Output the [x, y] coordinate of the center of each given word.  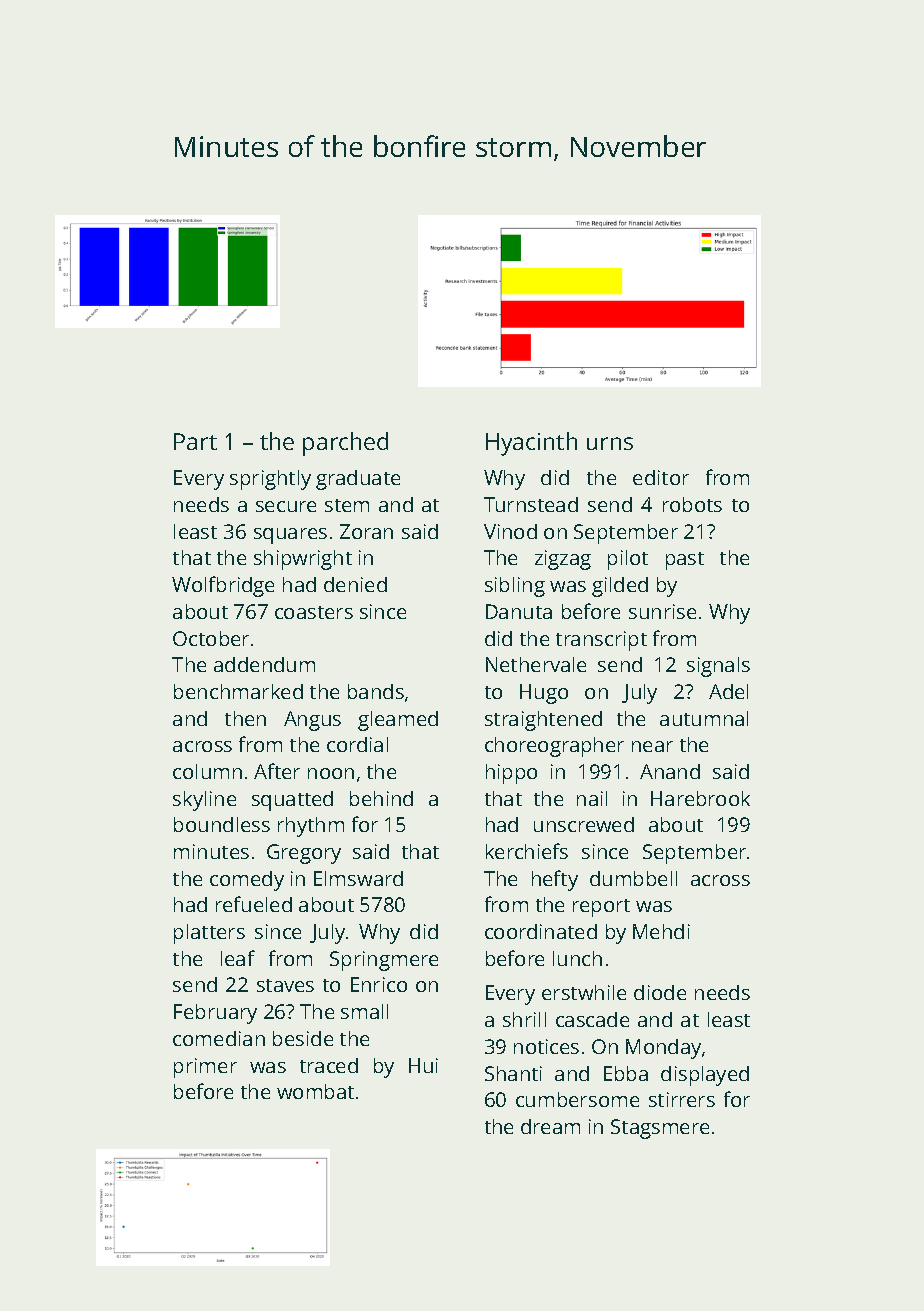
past [685, 561]
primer [205, 1068]
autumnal [704, 718]
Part [195, 441]
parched [345, 444]
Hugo [544, 694]
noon [331, 773]
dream [550, 1126]
